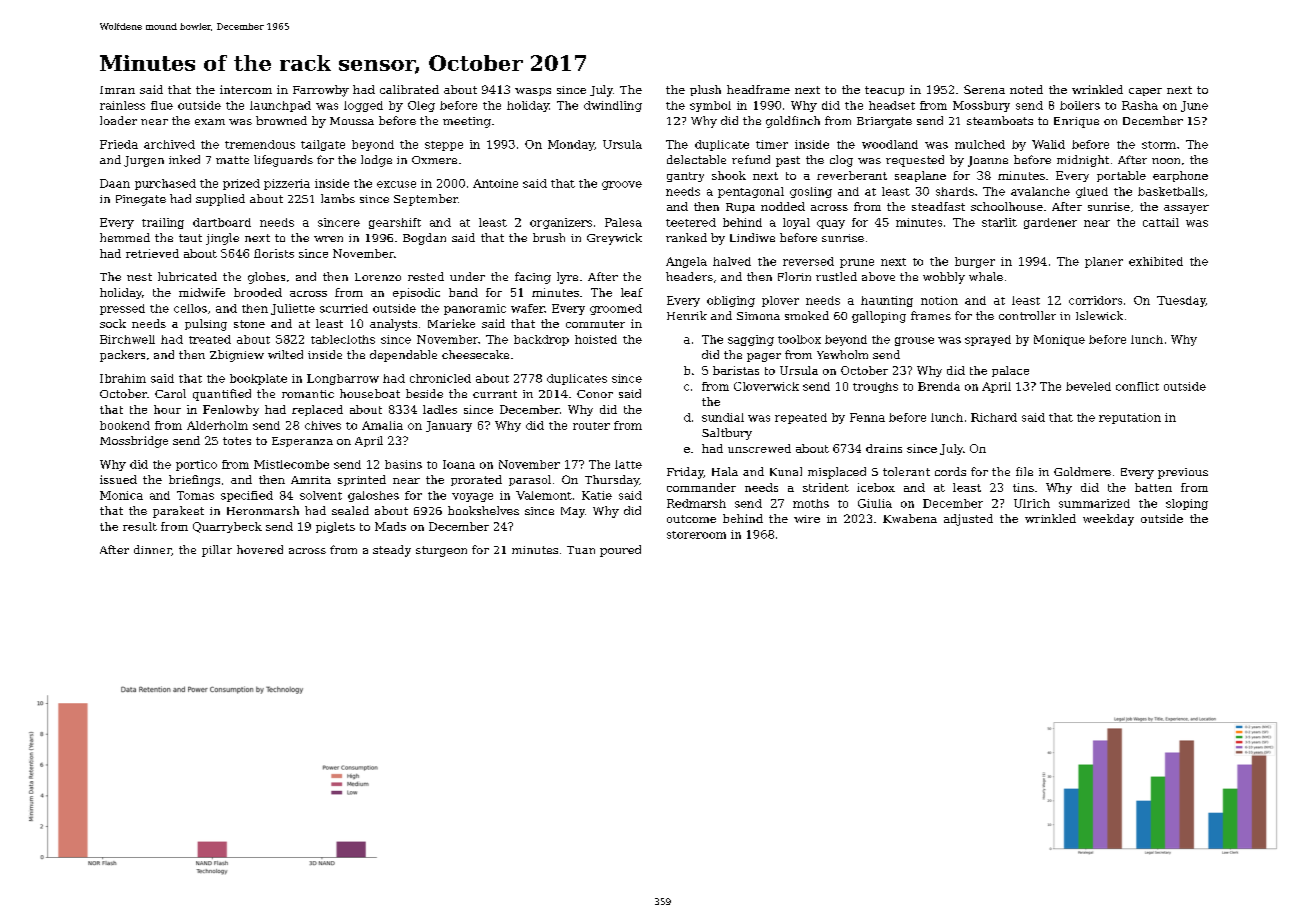  What do you see at coordinates (541, 340) in the image?
I see `backdrop` at bounding box center [541, 340].
